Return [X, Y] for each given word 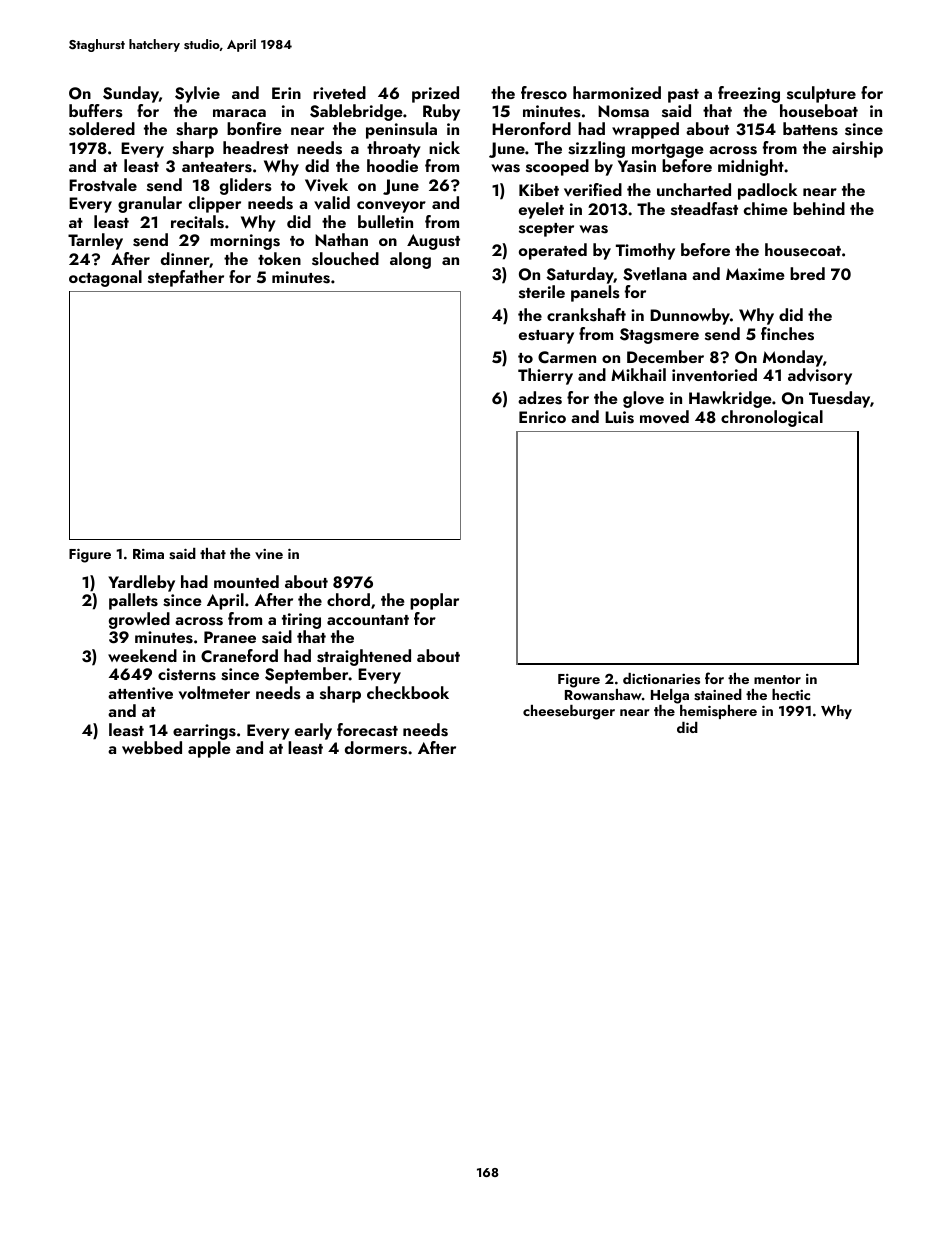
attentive [140, 693]
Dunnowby [690, 316]
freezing [749, 94]
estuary [546, 337]
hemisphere [718, 712]
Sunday [131, 94]
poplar [434, 601]
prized [435, 94]
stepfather [186, 278]
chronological [772, 418]
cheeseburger [569, 712]
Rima [148, 554]
